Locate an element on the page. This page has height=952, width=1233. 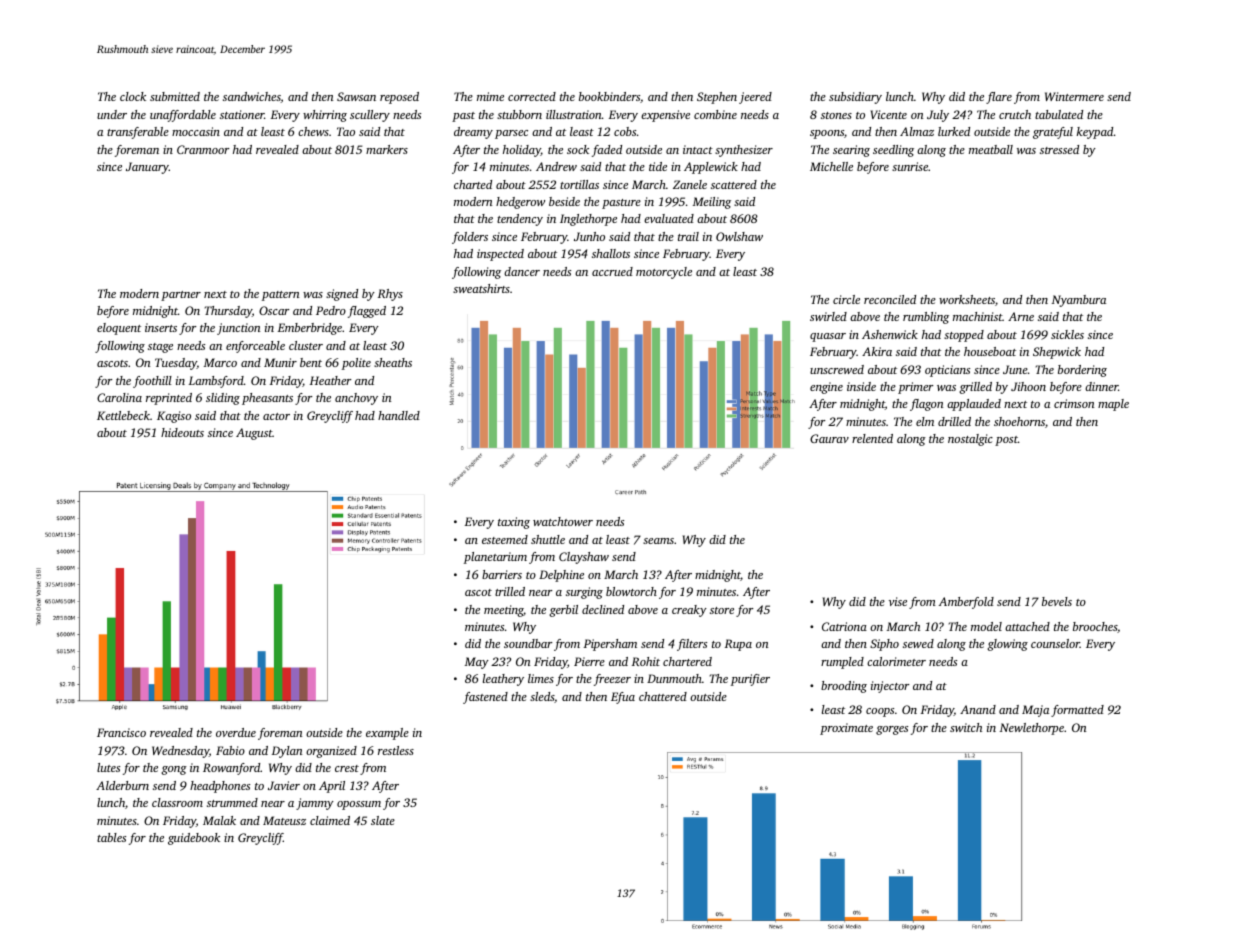
rumbling is located at coordinates (926, 318).
